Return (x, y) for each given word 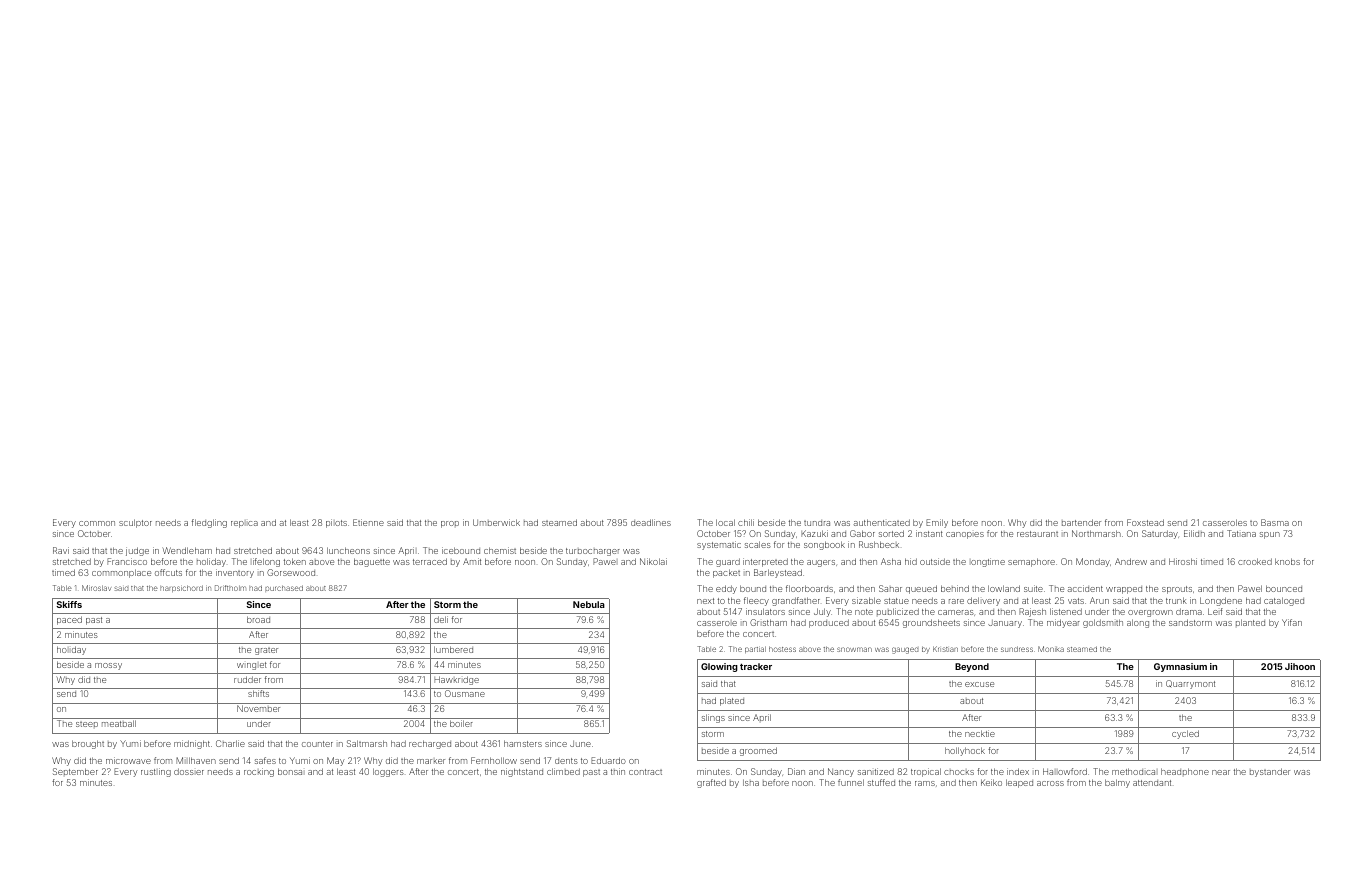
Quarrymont (1190, 684)
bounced (1284, 588)
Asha (891, 561)
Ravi (61, 550)
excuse (979, 684)
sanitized (876, 771)
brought (88, 744)
